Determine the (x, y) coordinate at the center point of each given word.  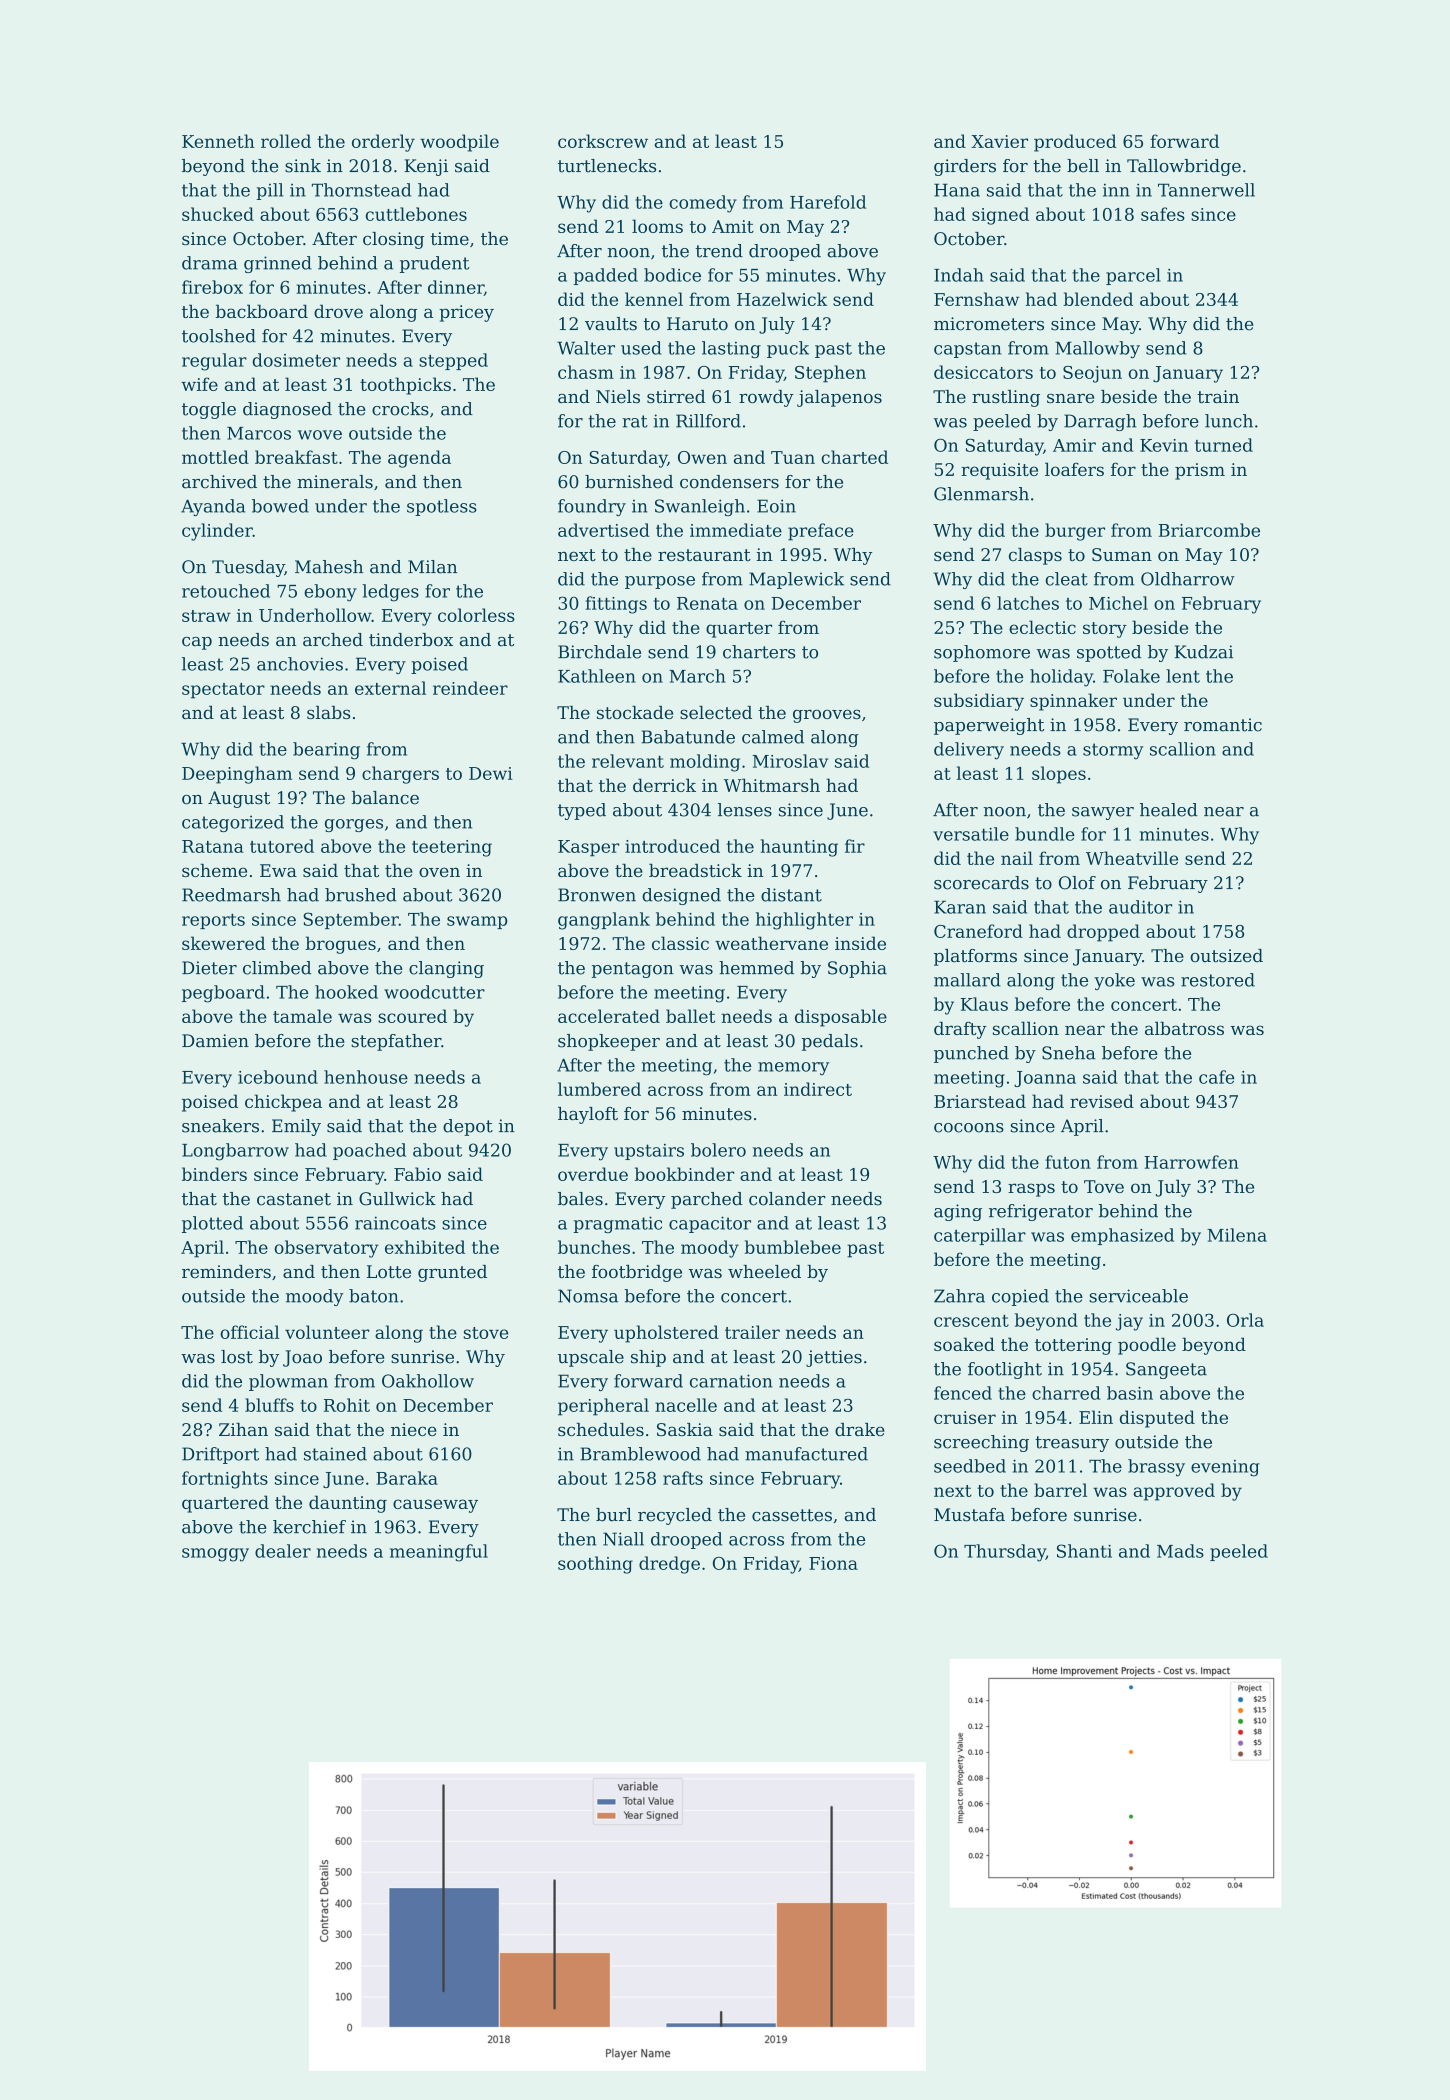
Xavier (999, 141)
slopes (1059, 775)
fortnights (225, 1480)
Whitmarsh (772, 785)
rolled (286, 141)
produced (1075, 143)
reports (213, 921)
